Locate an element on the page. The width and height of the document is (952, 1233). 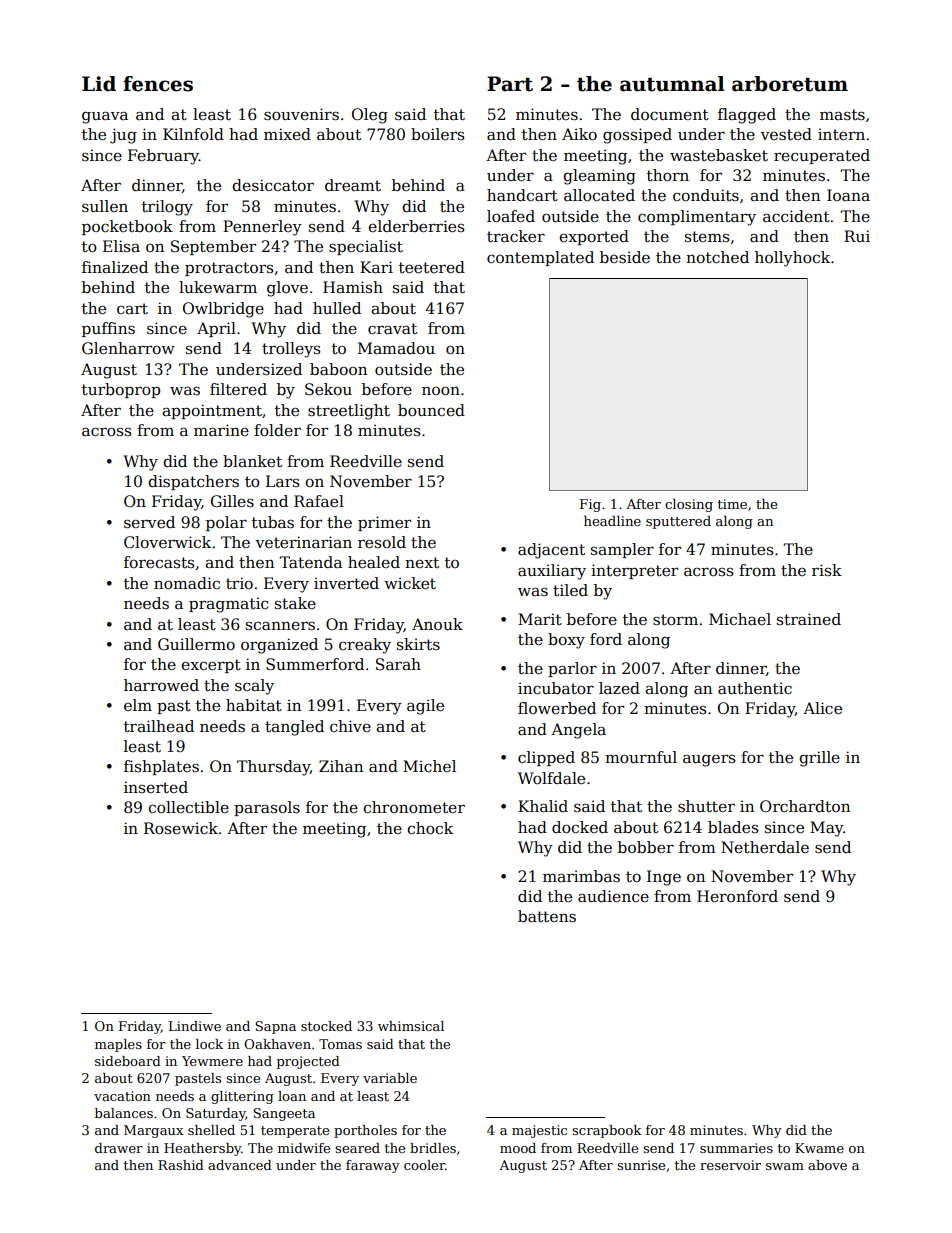
cooler is located at coordinates (424, 1165).
